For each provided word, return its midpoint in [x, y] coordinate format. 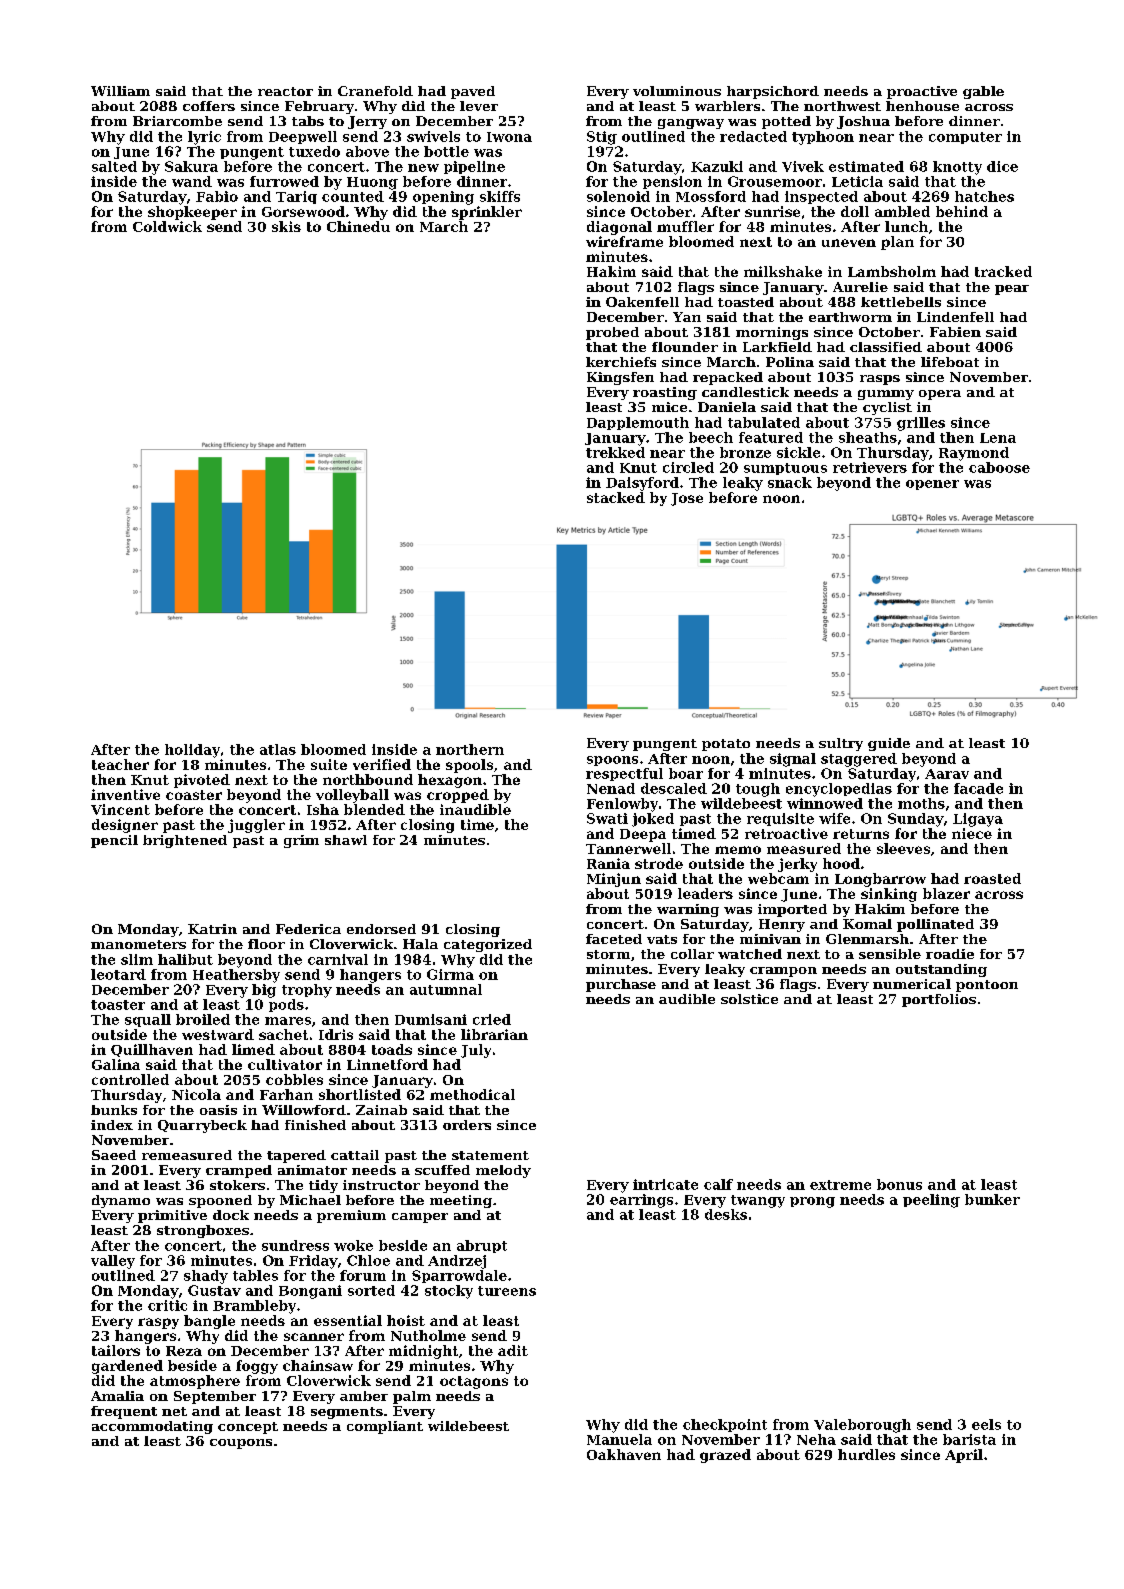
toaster [118, 1005]
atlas [278, 749]
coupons [241, 1444]
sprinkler [487, 213]
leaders [705, 893]
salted [114, 166]
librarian [494, 1034]
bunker [992, 1199]
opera [940, 395]
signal [793, 760]
